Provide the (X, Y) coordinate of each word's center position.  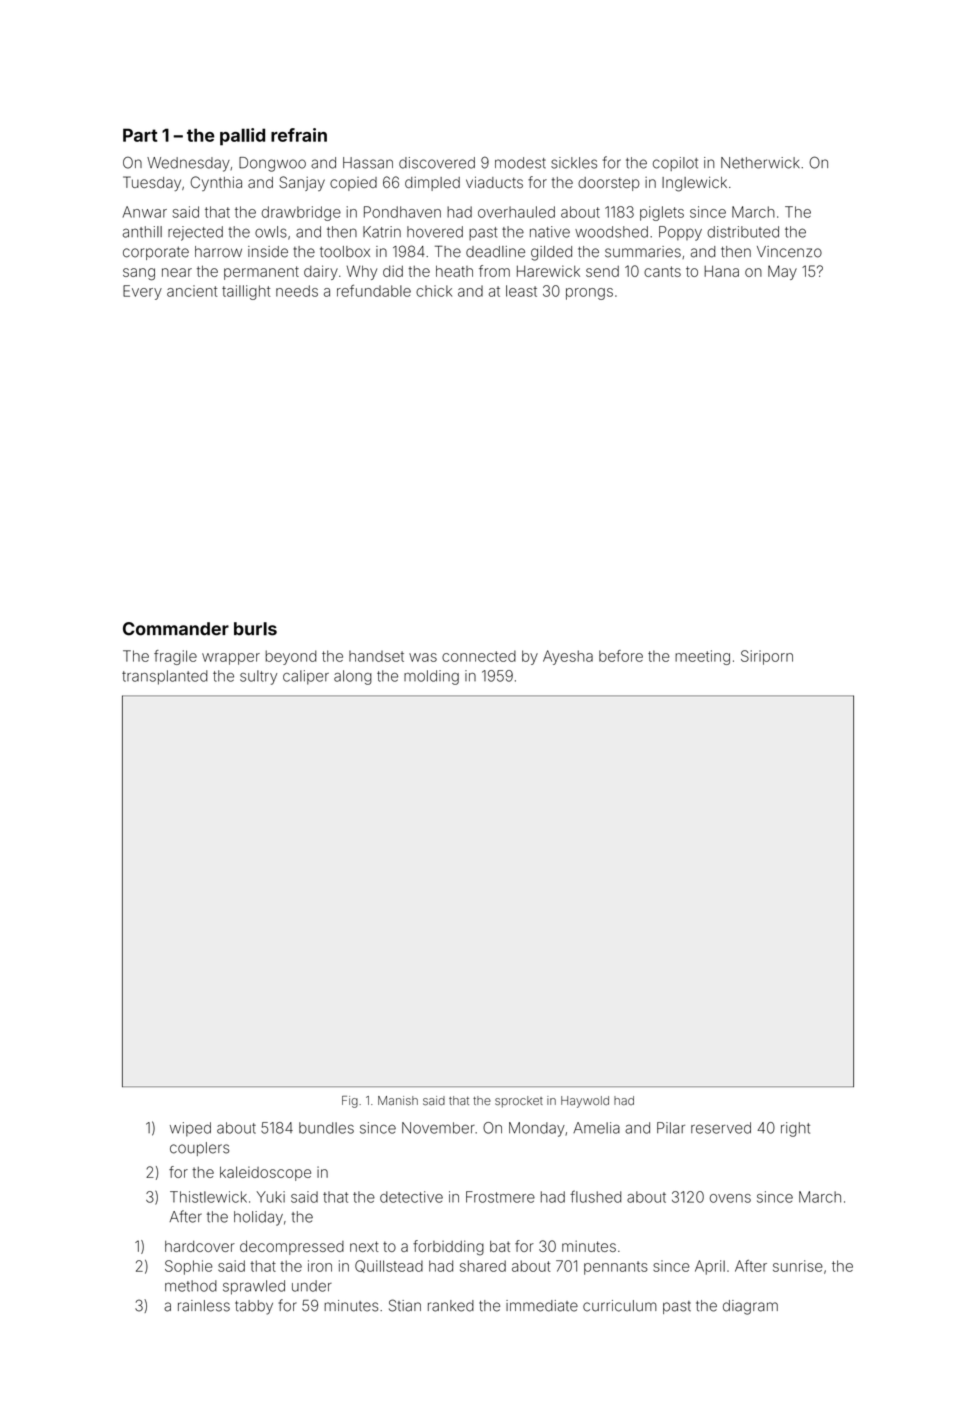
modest (520, 163)
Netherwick (760, 163)
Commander (176, 629)
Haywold (585, 1102)
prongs (589, 294)
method (191, 1286)
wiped (190, 1129)
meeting (702, 657)
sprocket (519, 1102)
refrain (299, 135)
